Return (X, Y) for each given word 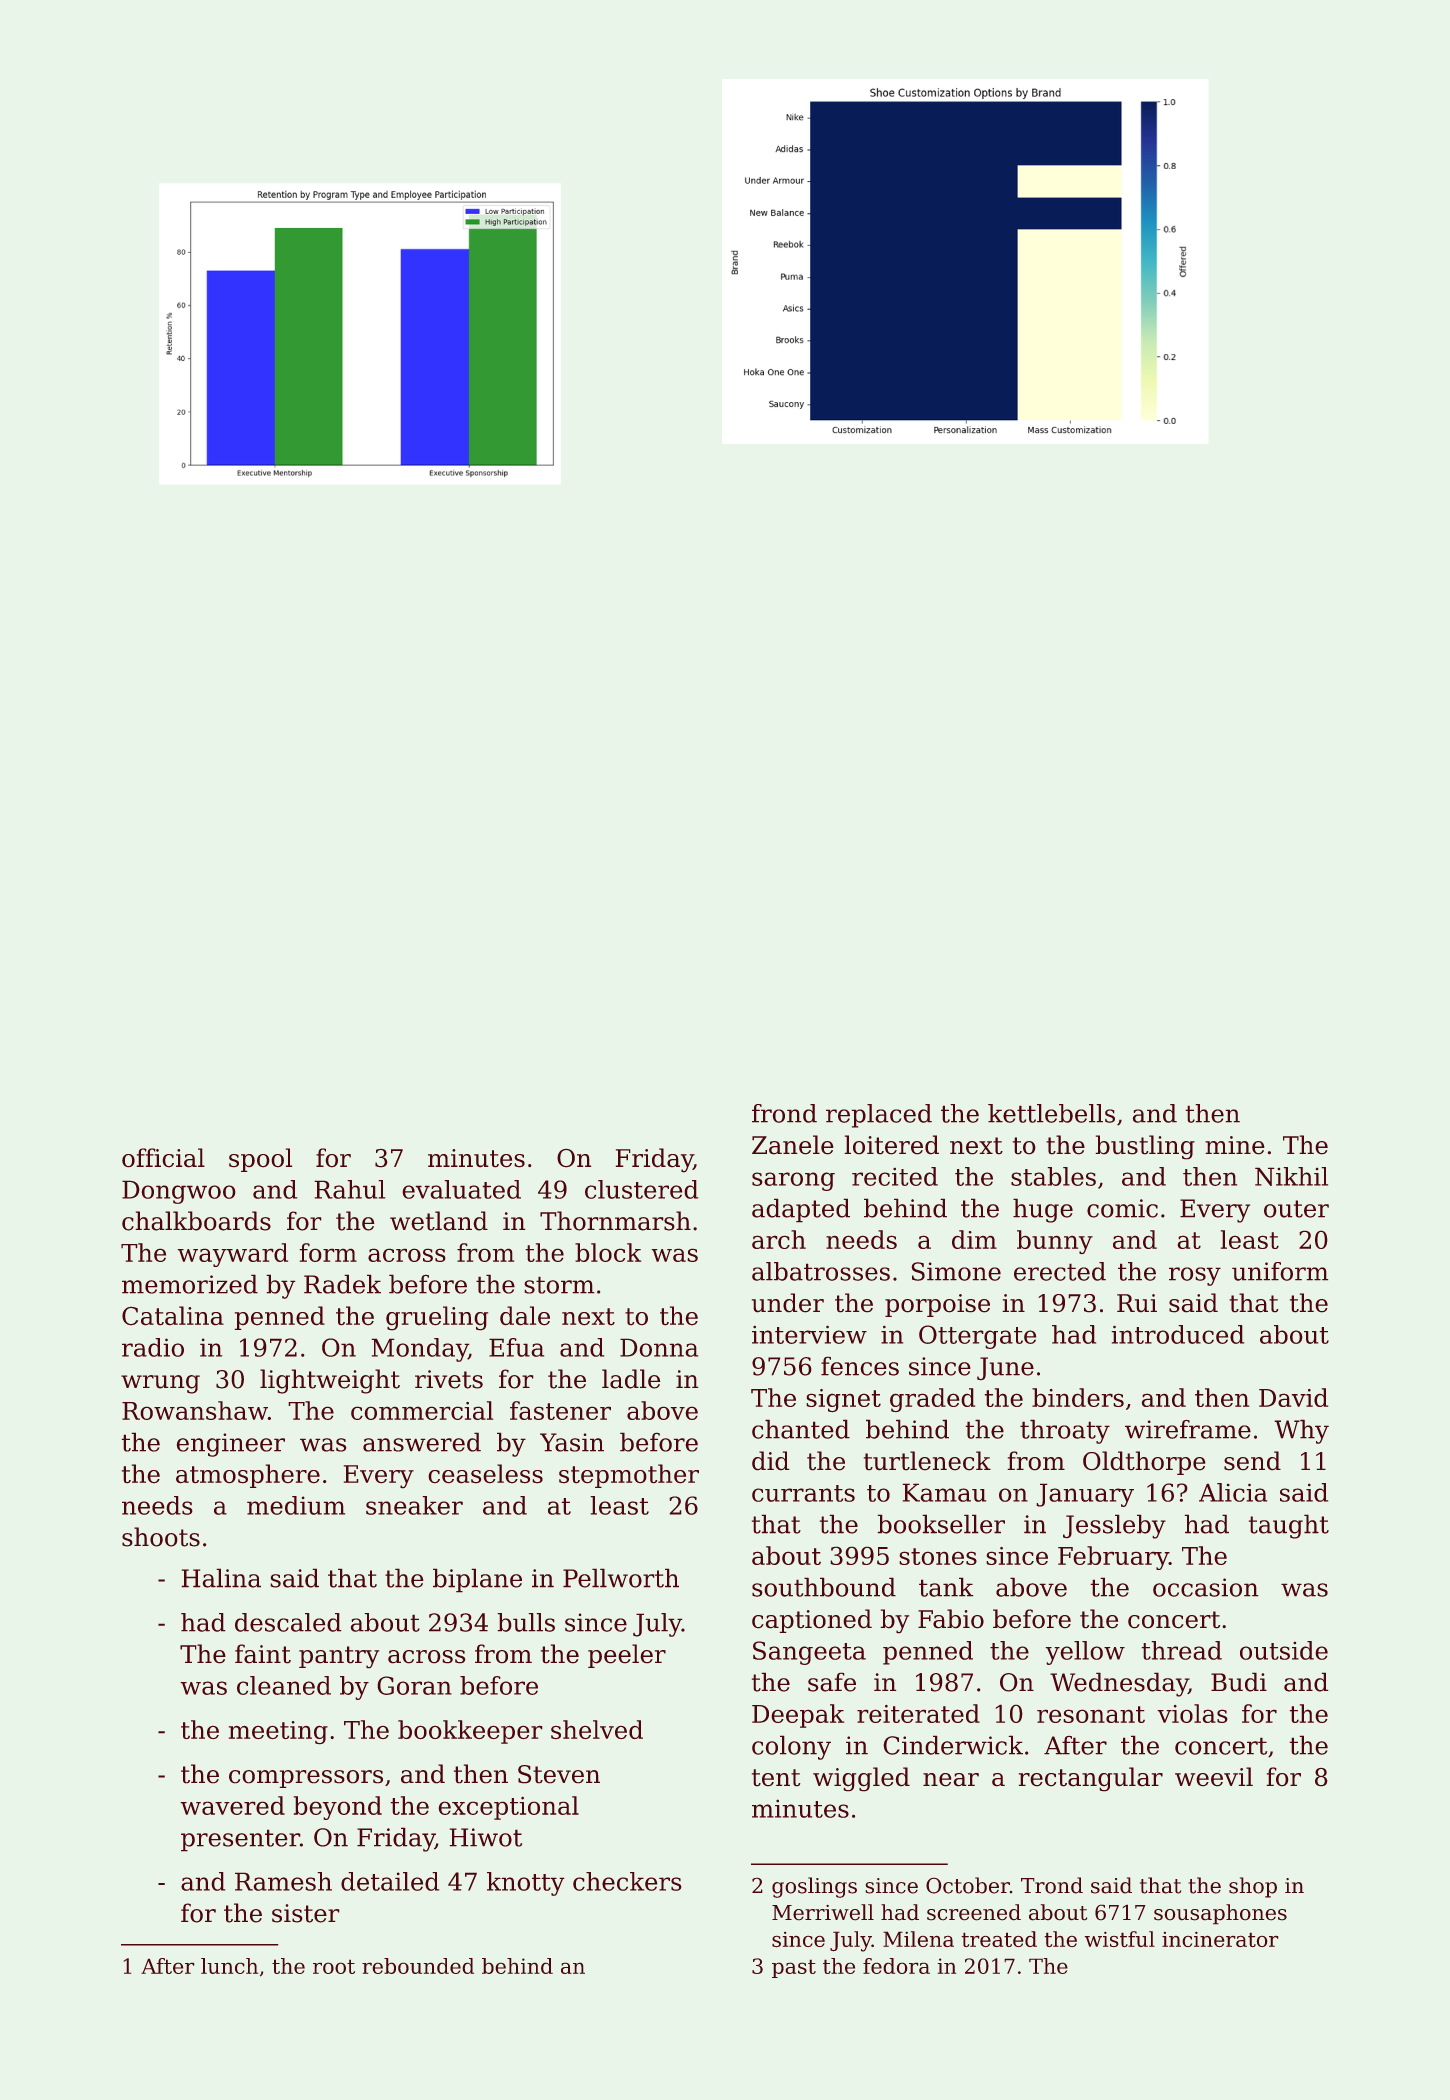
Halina (221, 1578)
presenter (240, 1840)
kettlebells (1051, 1113)
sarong (793, 1181)
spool (260, 1160)
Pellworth (621, 1578)
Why (1301, 1431)
